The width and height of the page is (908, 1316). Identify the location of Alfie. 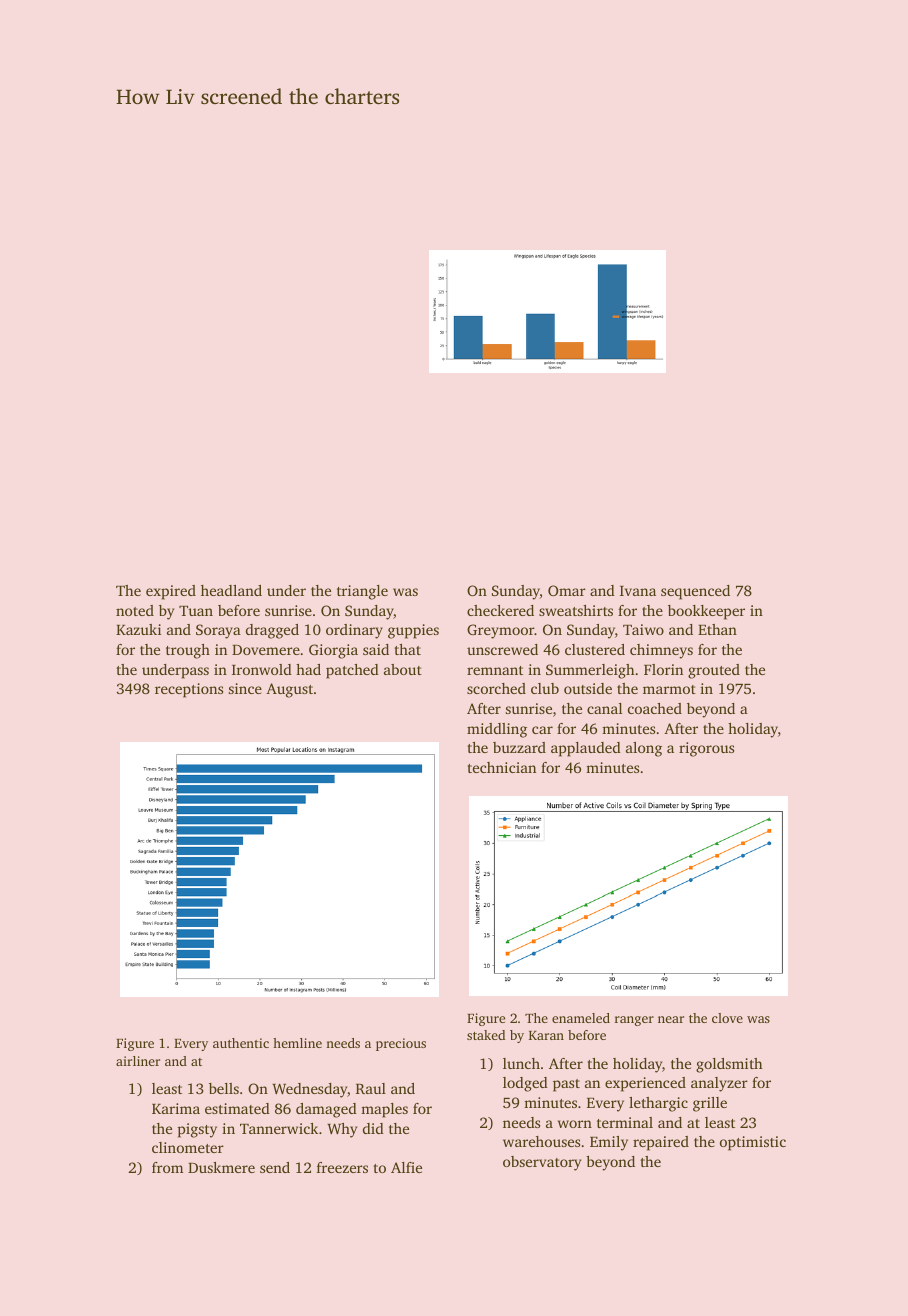
(406, 1167).
